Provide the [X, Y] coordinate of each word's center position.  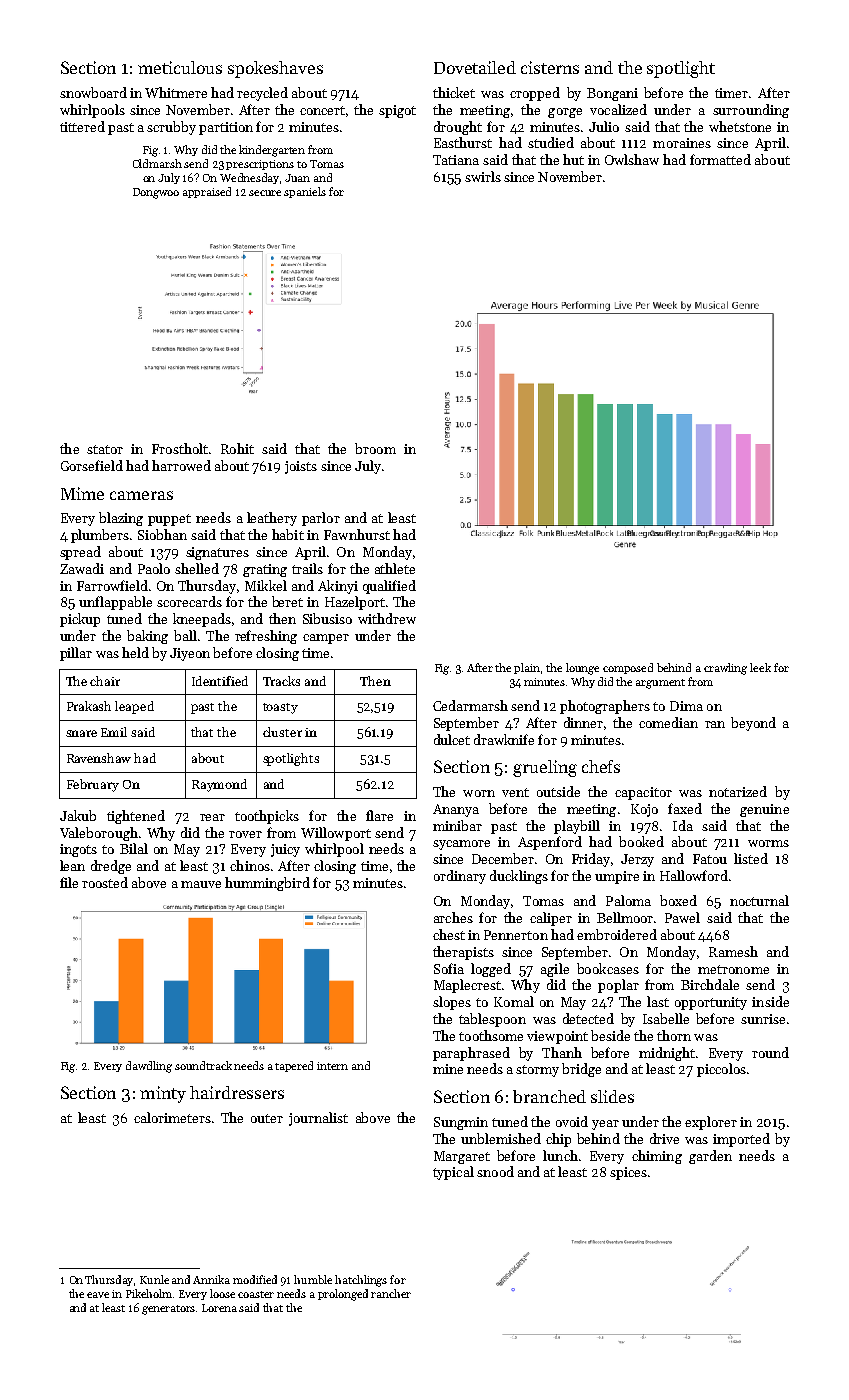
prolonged [343, 1295]
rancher [391, 1293]
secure [265, 193]
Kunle [154, 1279]
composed [628, 668]
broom [375, 448]
